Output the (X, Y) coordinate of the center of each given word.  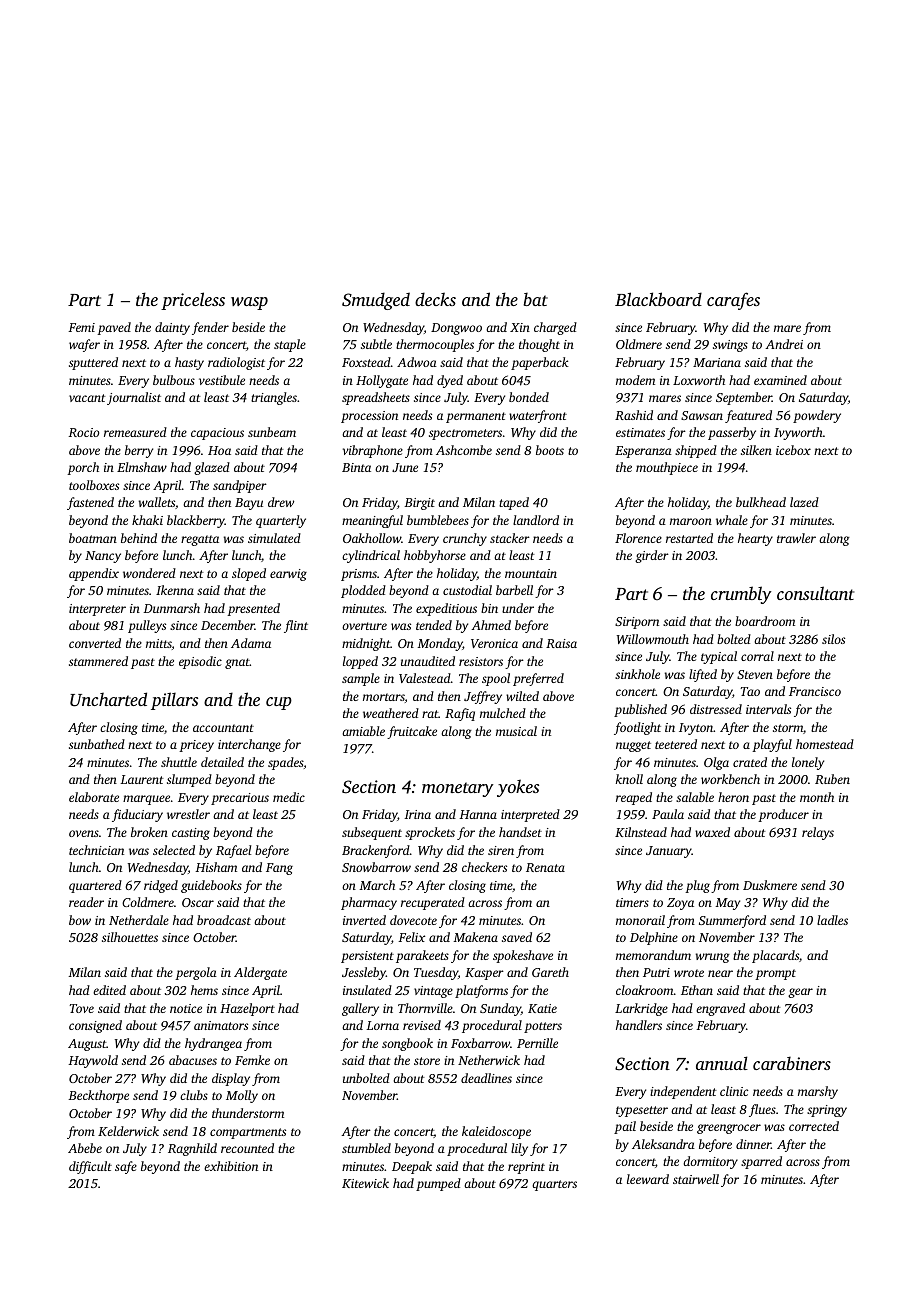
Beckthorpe (98, 1096)
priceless (193, 301)
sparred (761, 1162)
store (427, 1061)
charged (555, 328)
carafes (733, 301)
